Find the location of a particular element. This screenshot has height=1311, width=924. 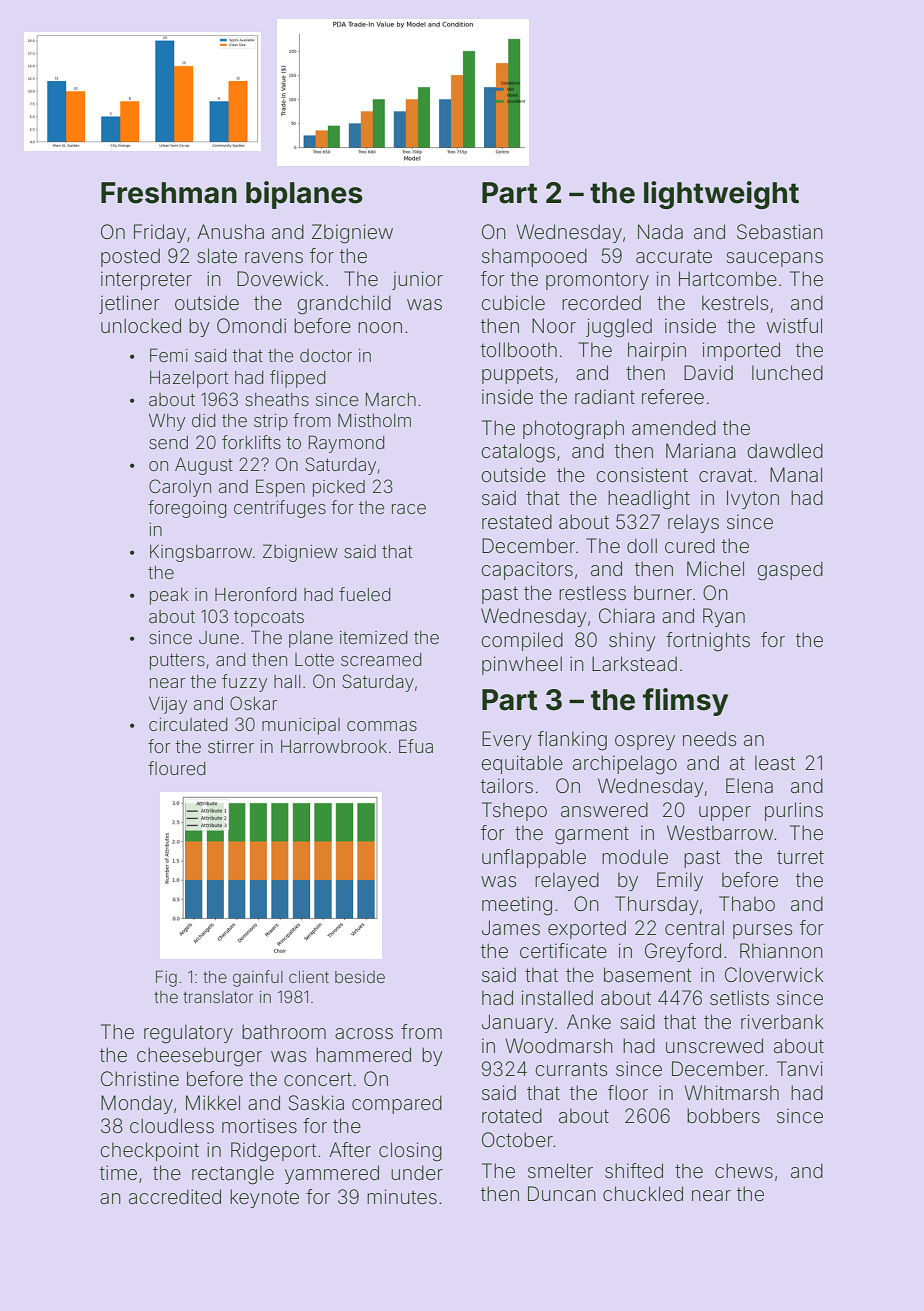

James is located at coordinates (511, 927).
